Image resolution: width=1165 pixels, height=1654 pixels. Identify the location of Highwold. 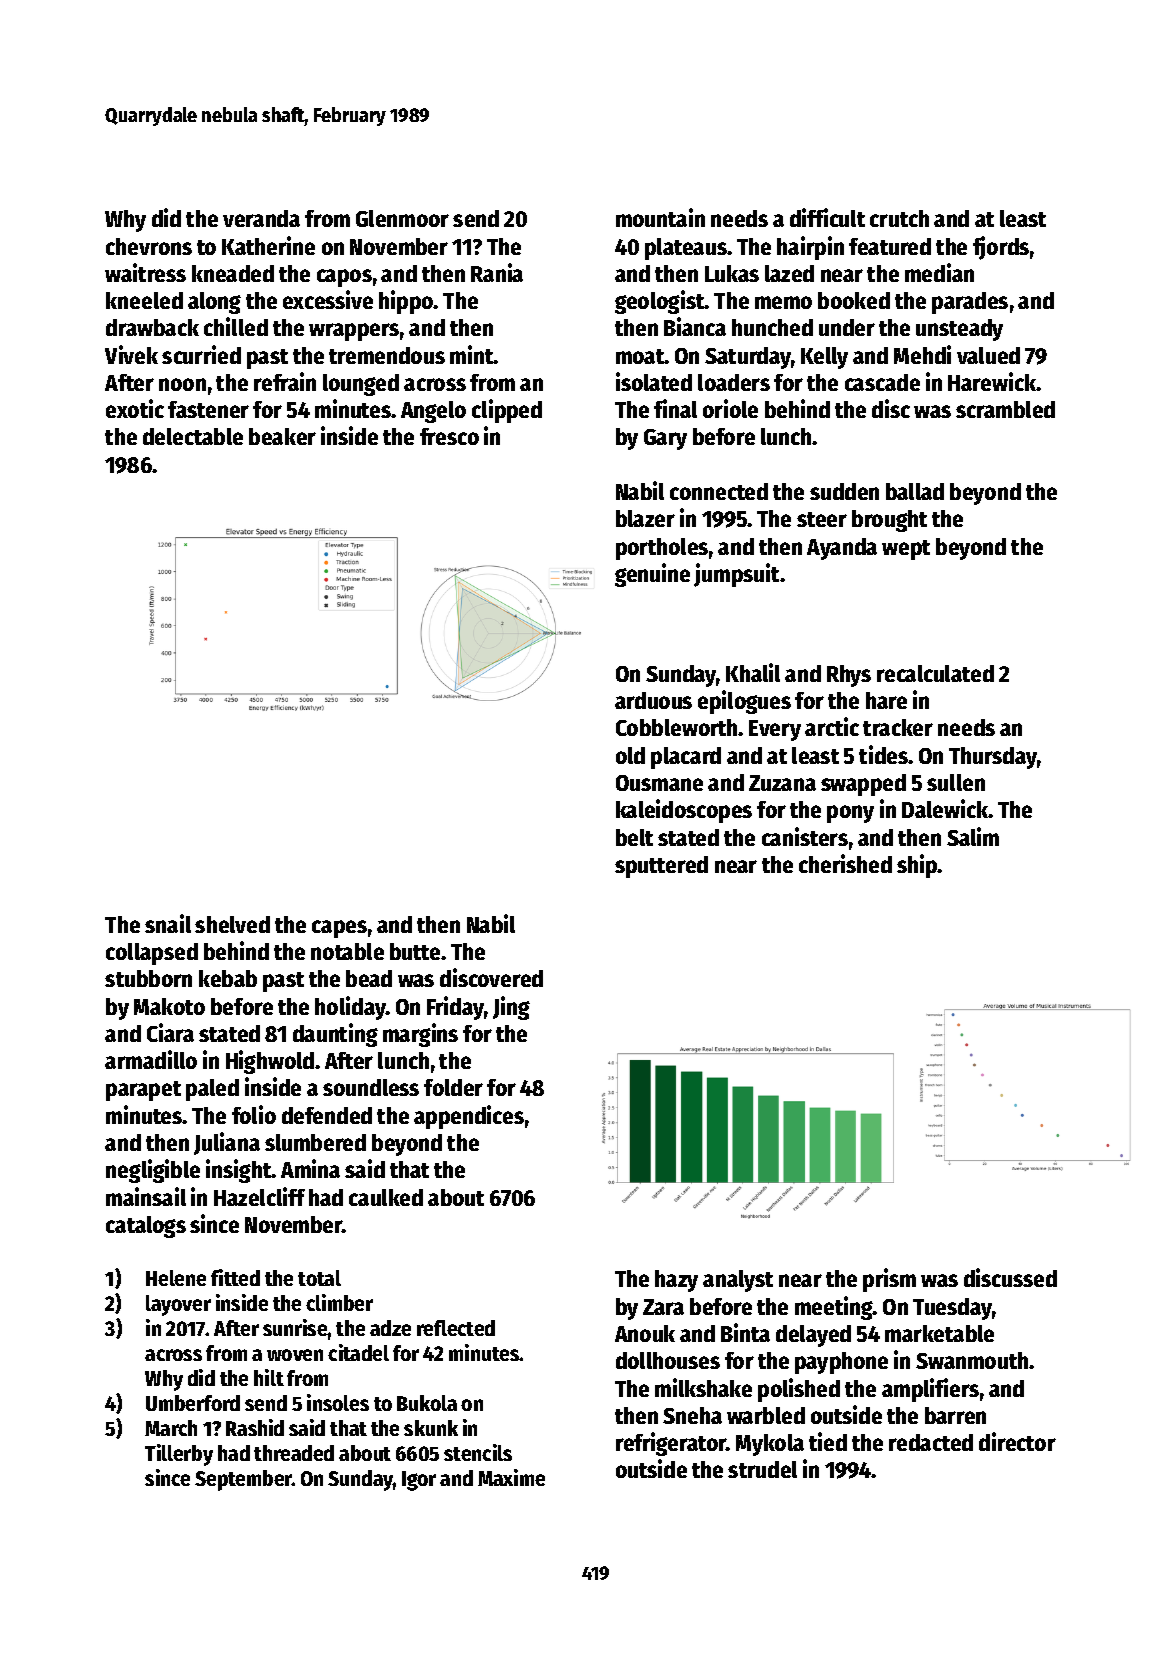
(270, 1062).
